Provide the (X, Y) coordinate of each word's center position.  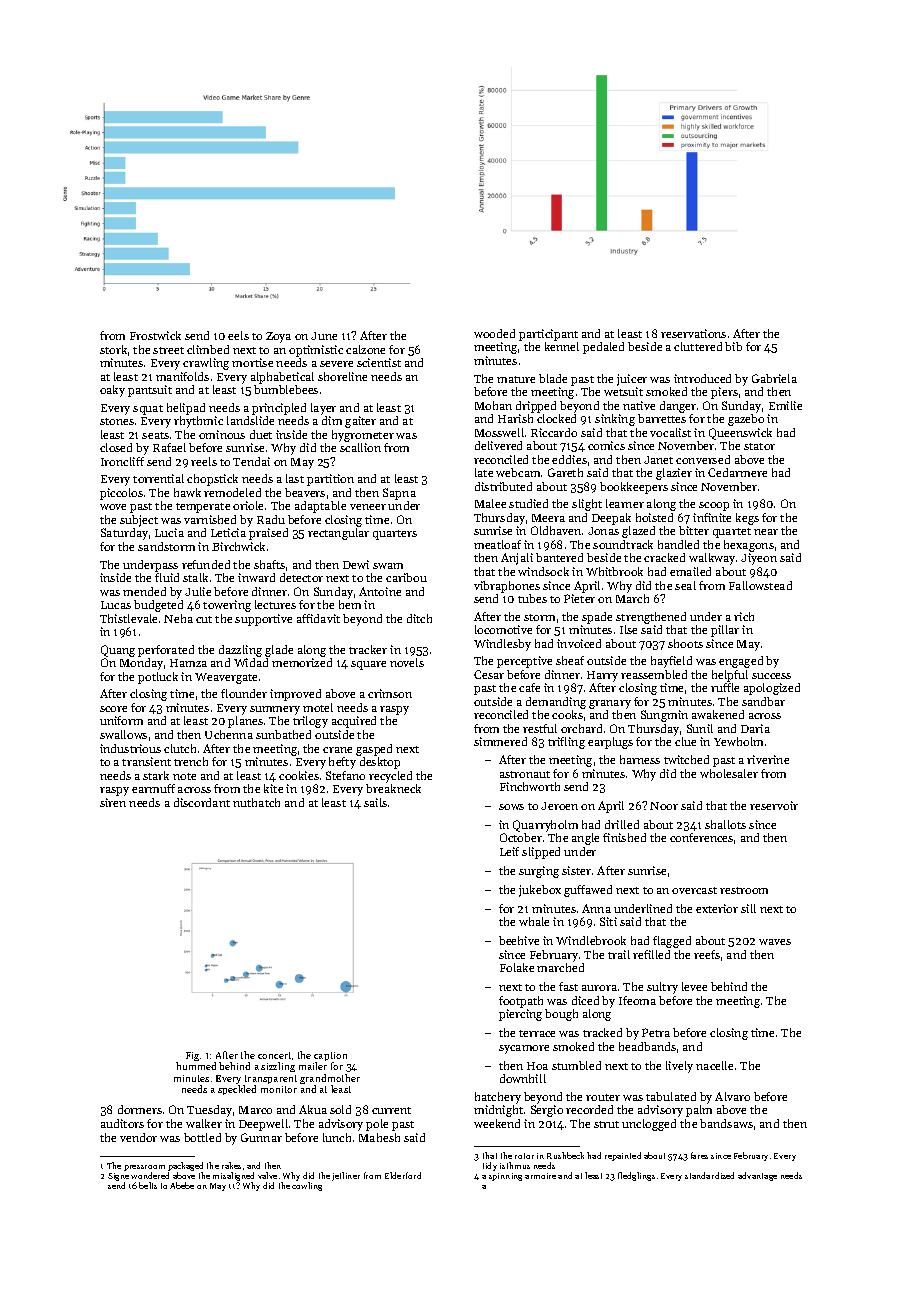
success (771, 676)
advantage (757, 1176)
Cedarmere (737, 472)
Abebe (182, 1185)
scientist (379, 362)
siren (113, 802)
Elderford (403, 1175)
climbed (208, 349)
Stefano (345, 775)
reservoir (774, 805)
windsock (543, 571)
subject (139, 521)
